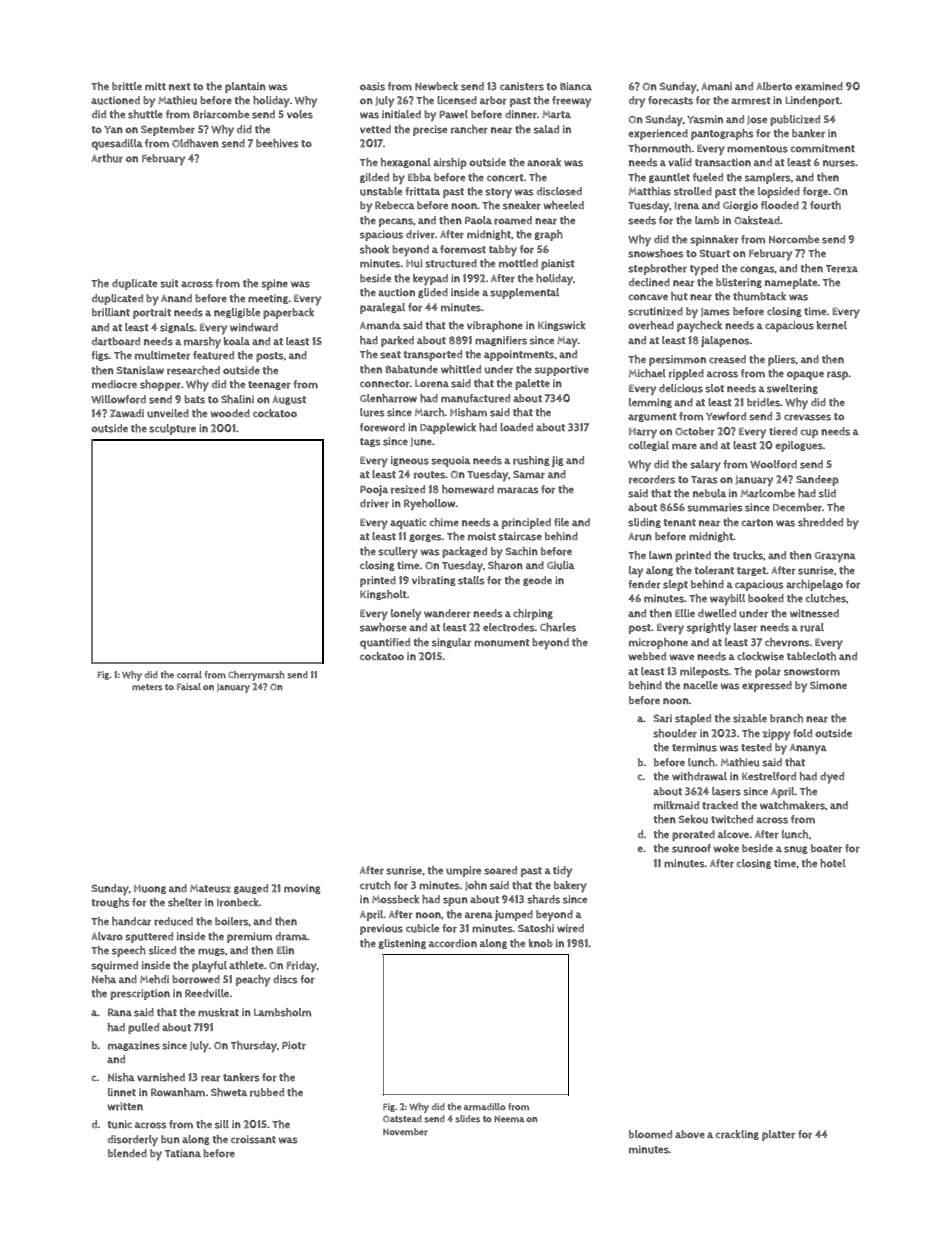  I want to click on tankers, so click(241, 1077).
